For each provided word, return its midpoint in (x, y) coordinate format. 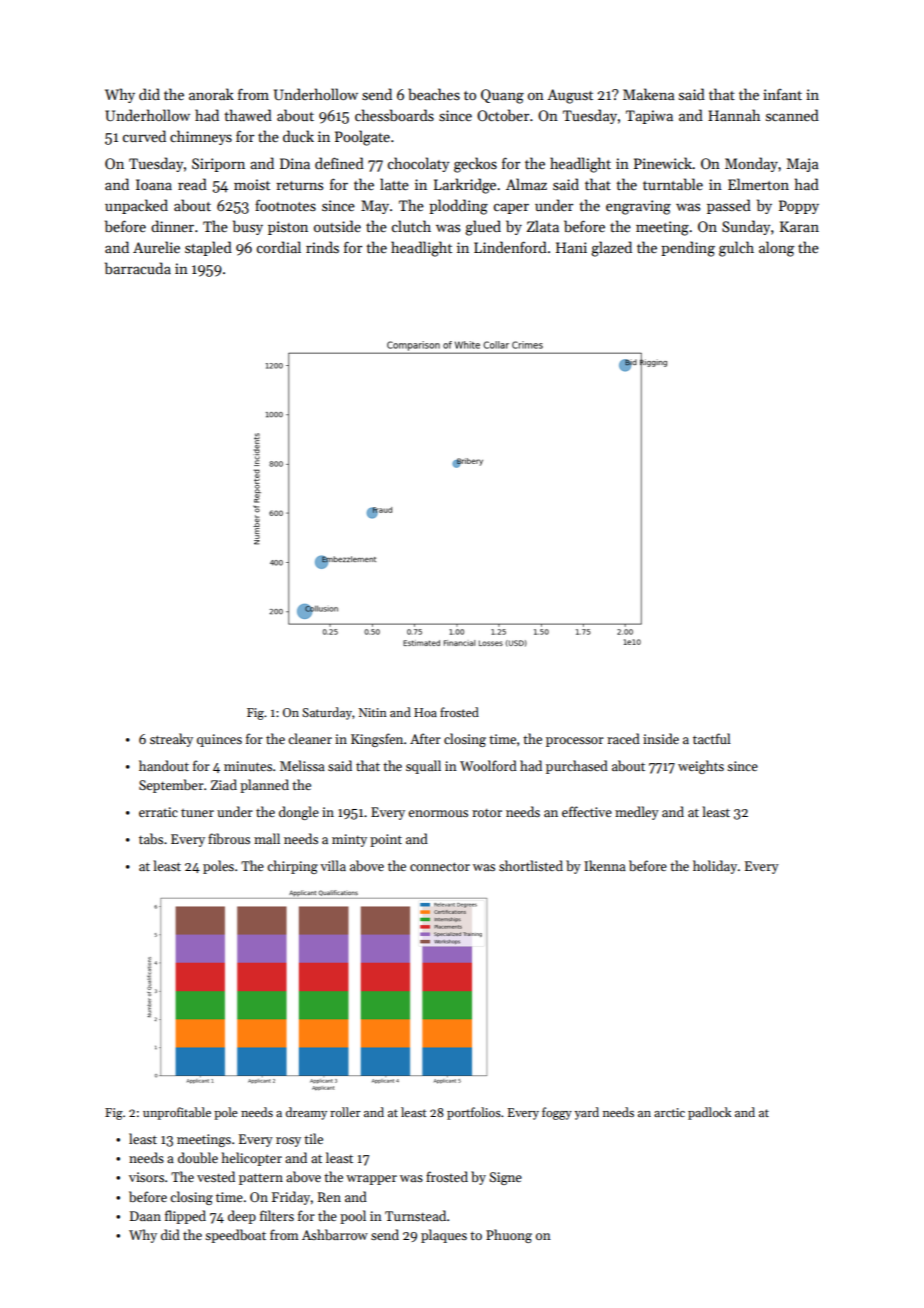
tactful (712, 738)
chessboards (394, 115)
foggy (557, 1113)
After (425, 738)
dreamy (306, 1113)
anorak (211, 94)
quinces (219, 740)
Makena (649, 94)
